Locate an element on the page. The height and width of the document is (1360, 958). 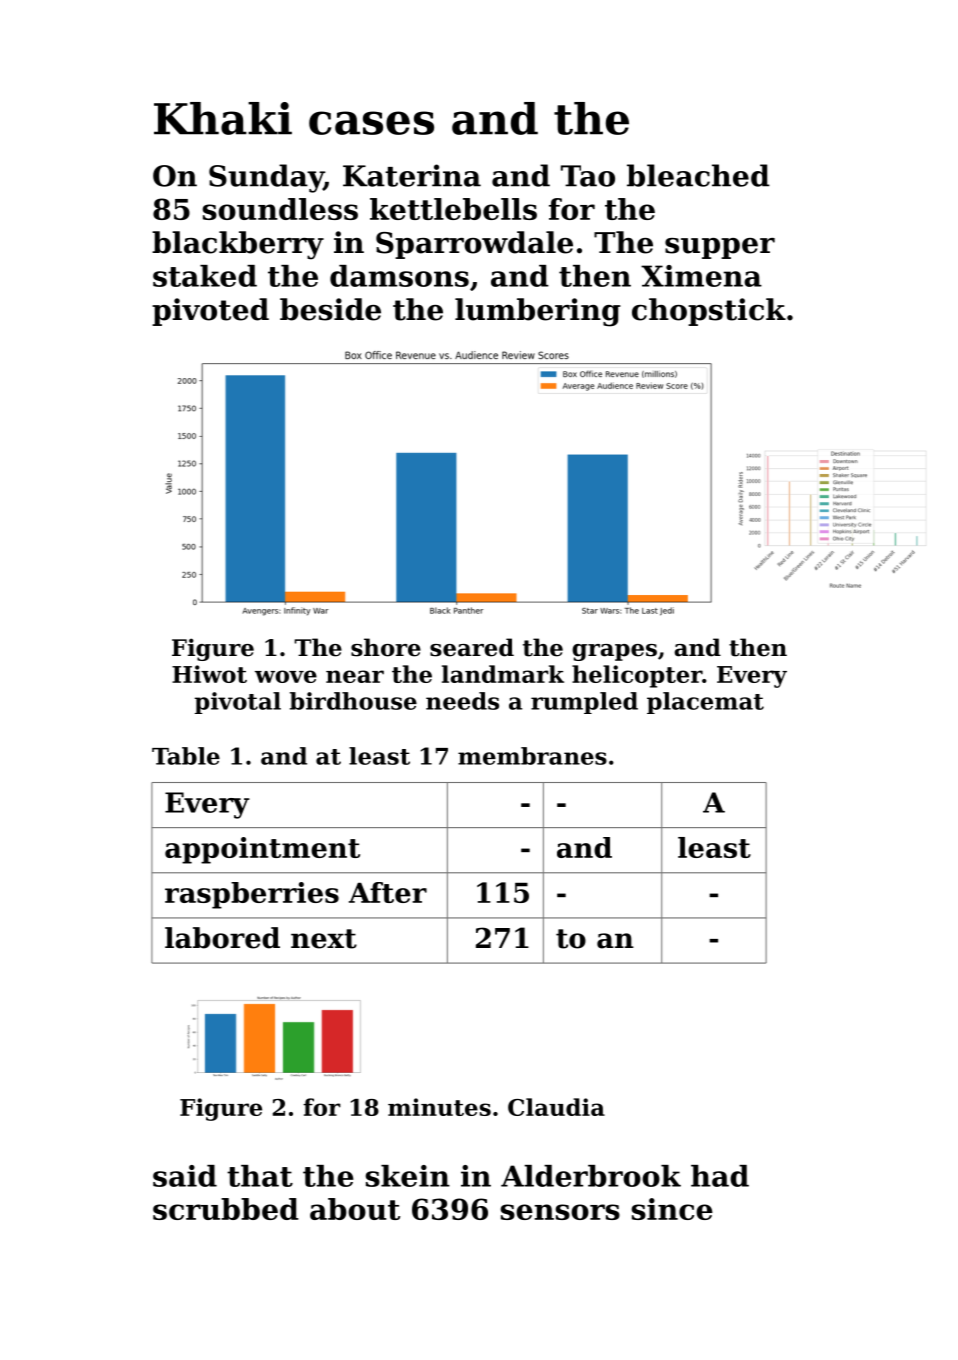
scrubbed is located at coordinates (226, 1209).
